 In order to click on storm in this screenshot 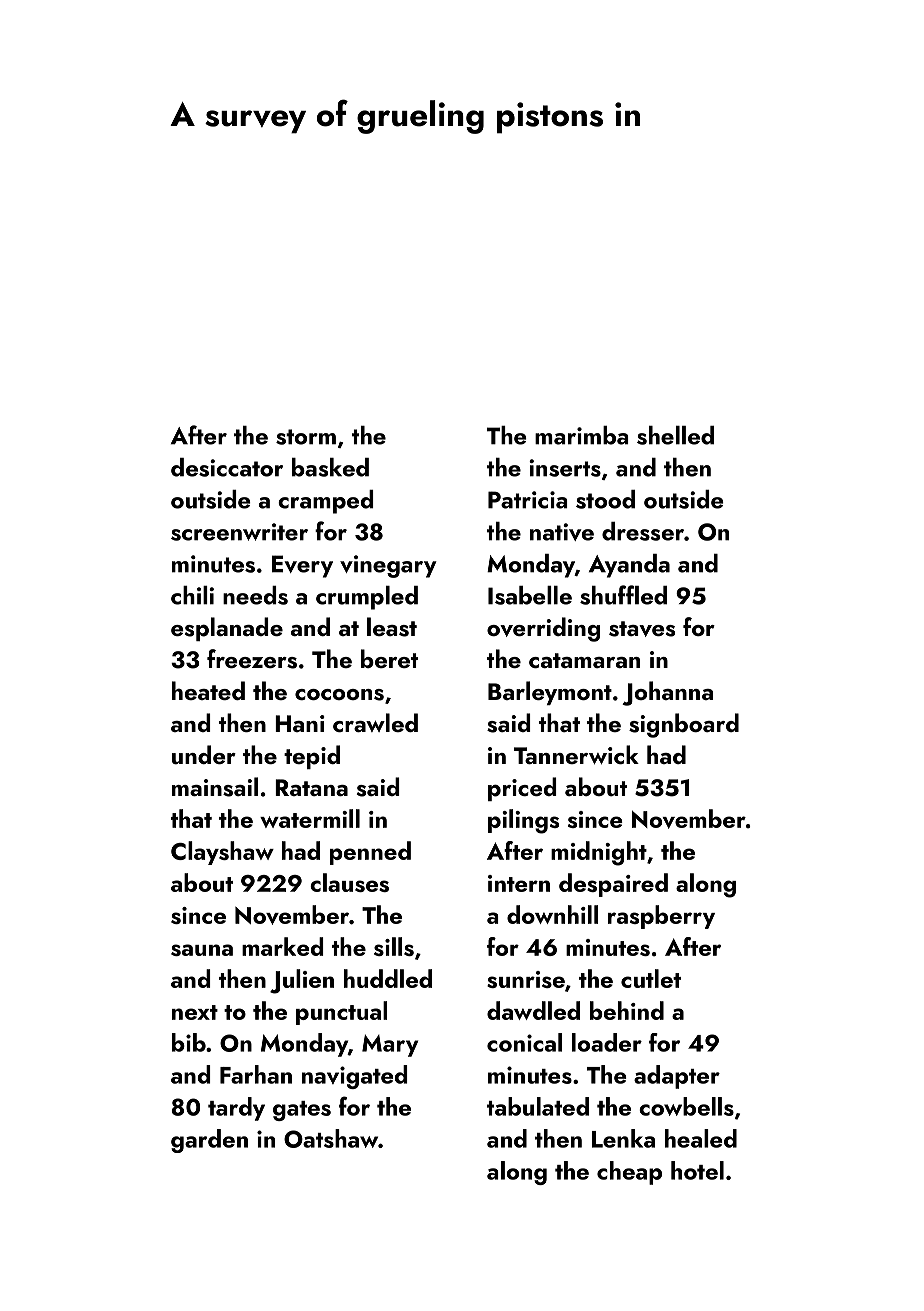, I will do `click(306, 437)`.
